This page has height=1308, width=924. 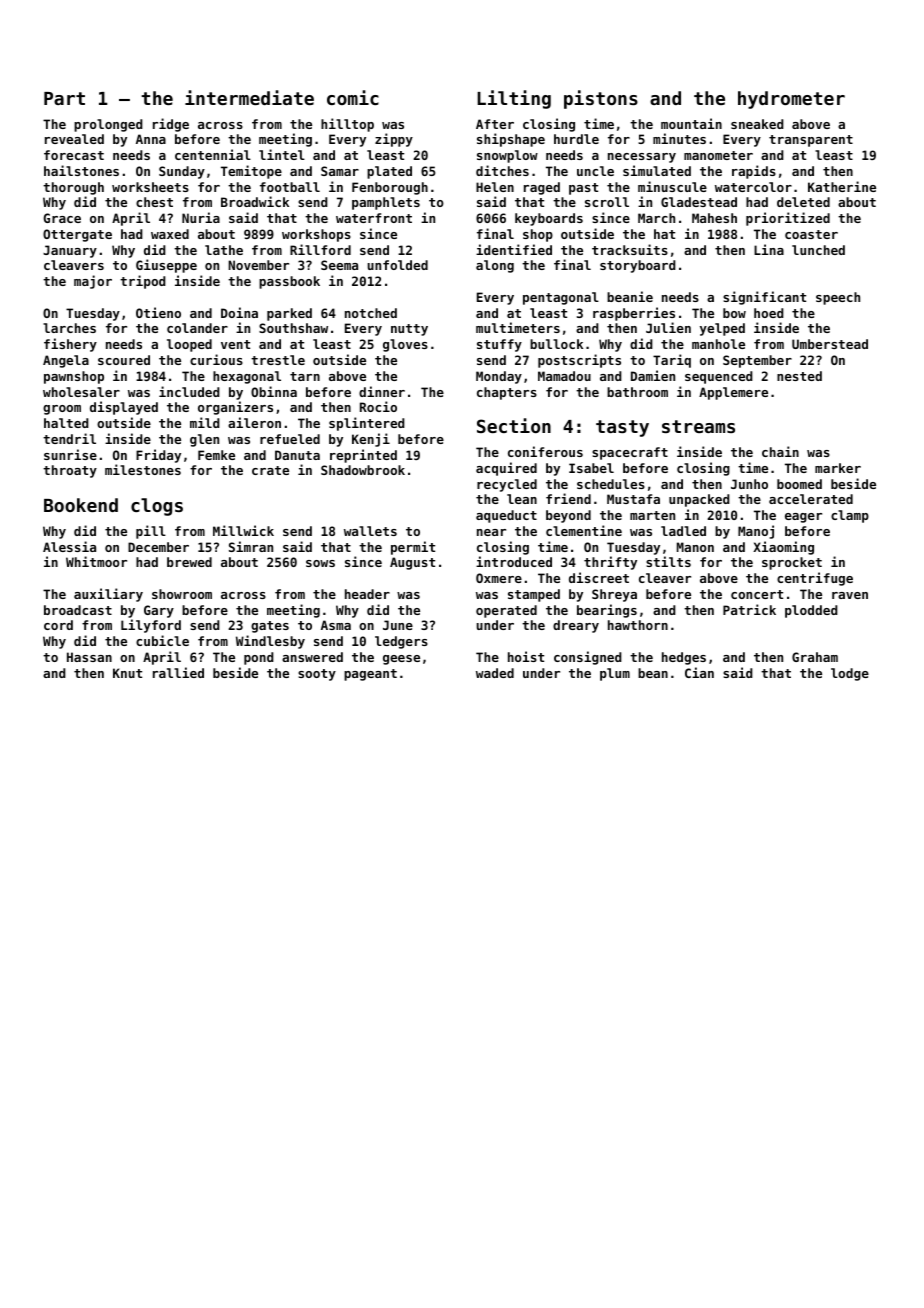 I want to click on Part, so click(x=64, y=98).
